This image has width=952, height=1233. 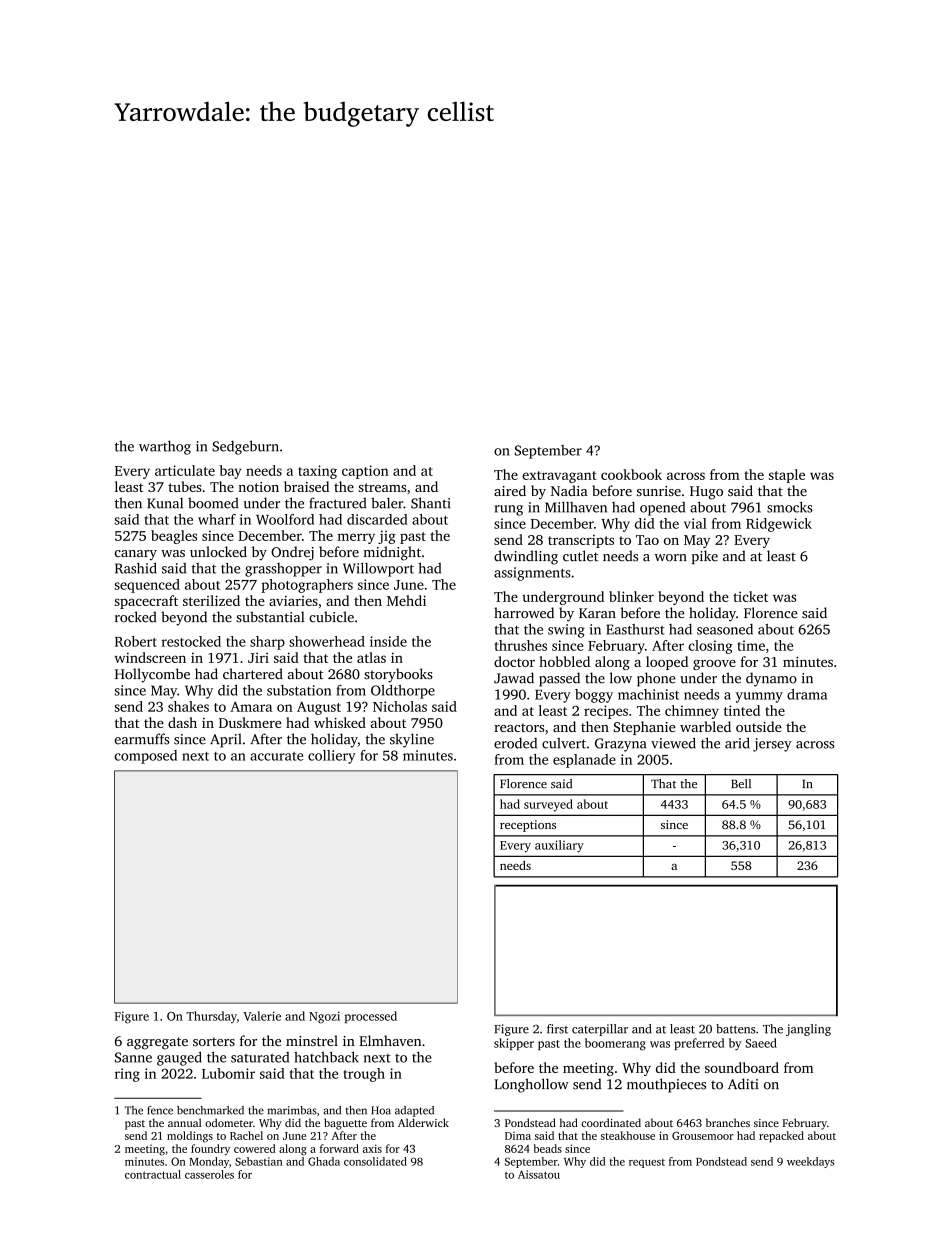 I want to click on pike, so click(x=705, y=557).
